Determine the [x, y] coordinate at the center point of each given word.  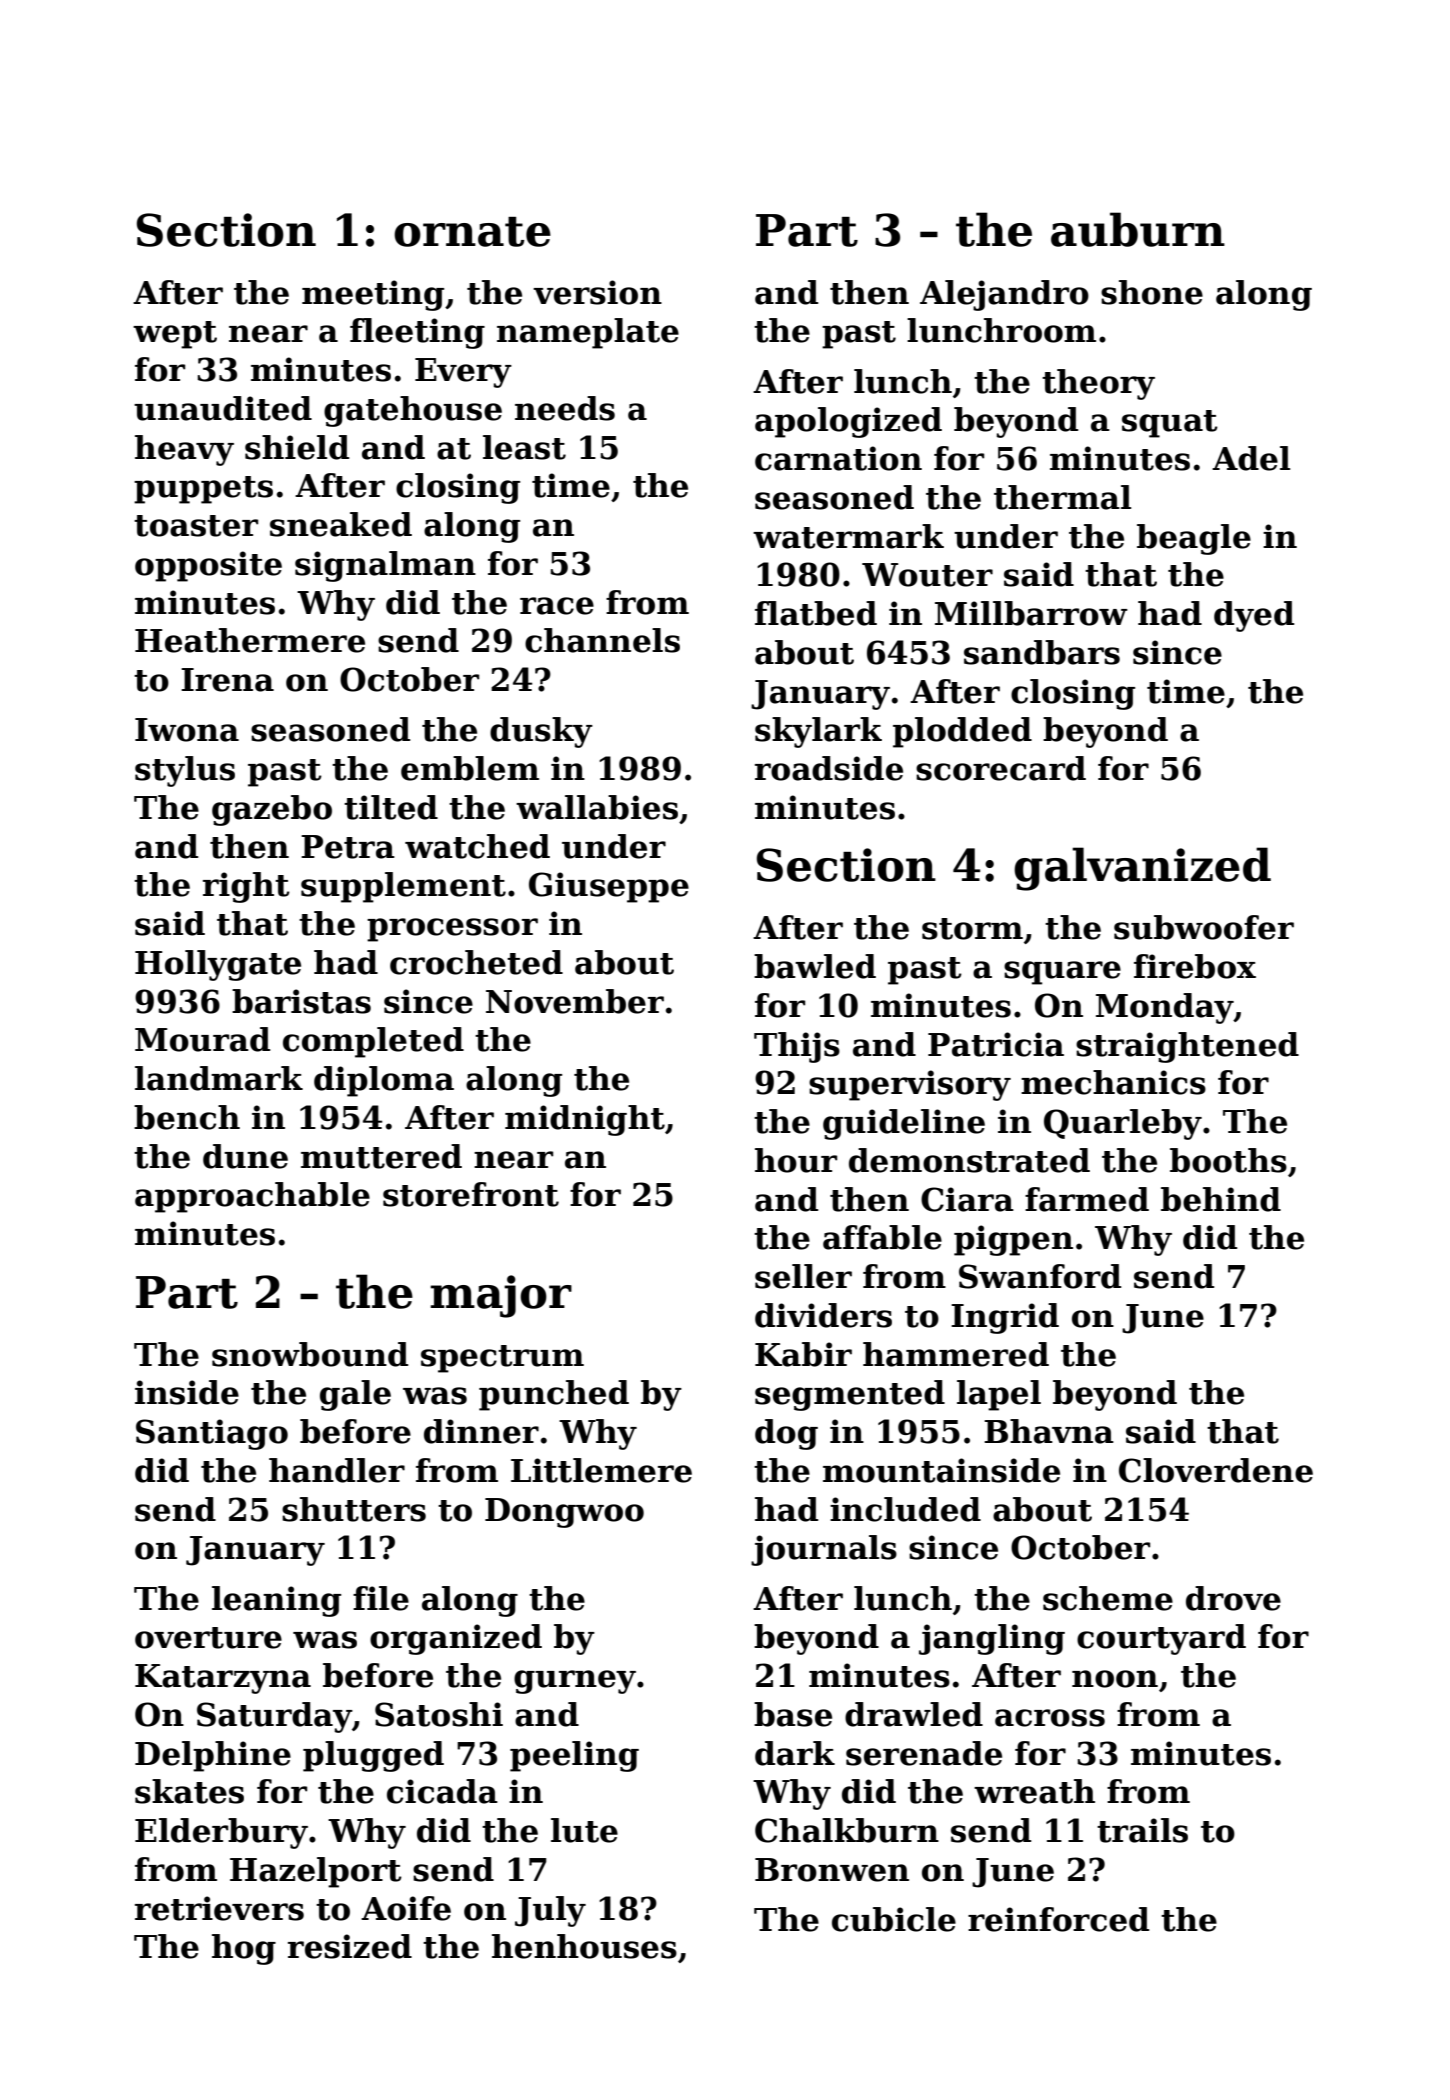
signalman [385, 566]
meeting [373, 295]
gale [355, 1395]
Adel [1251, 458]
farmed [1087, 1199]
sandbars [1042, 652]
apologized [848, 422]
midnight [585, 1120]
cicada [442, 1791]
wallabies [597, 807]
